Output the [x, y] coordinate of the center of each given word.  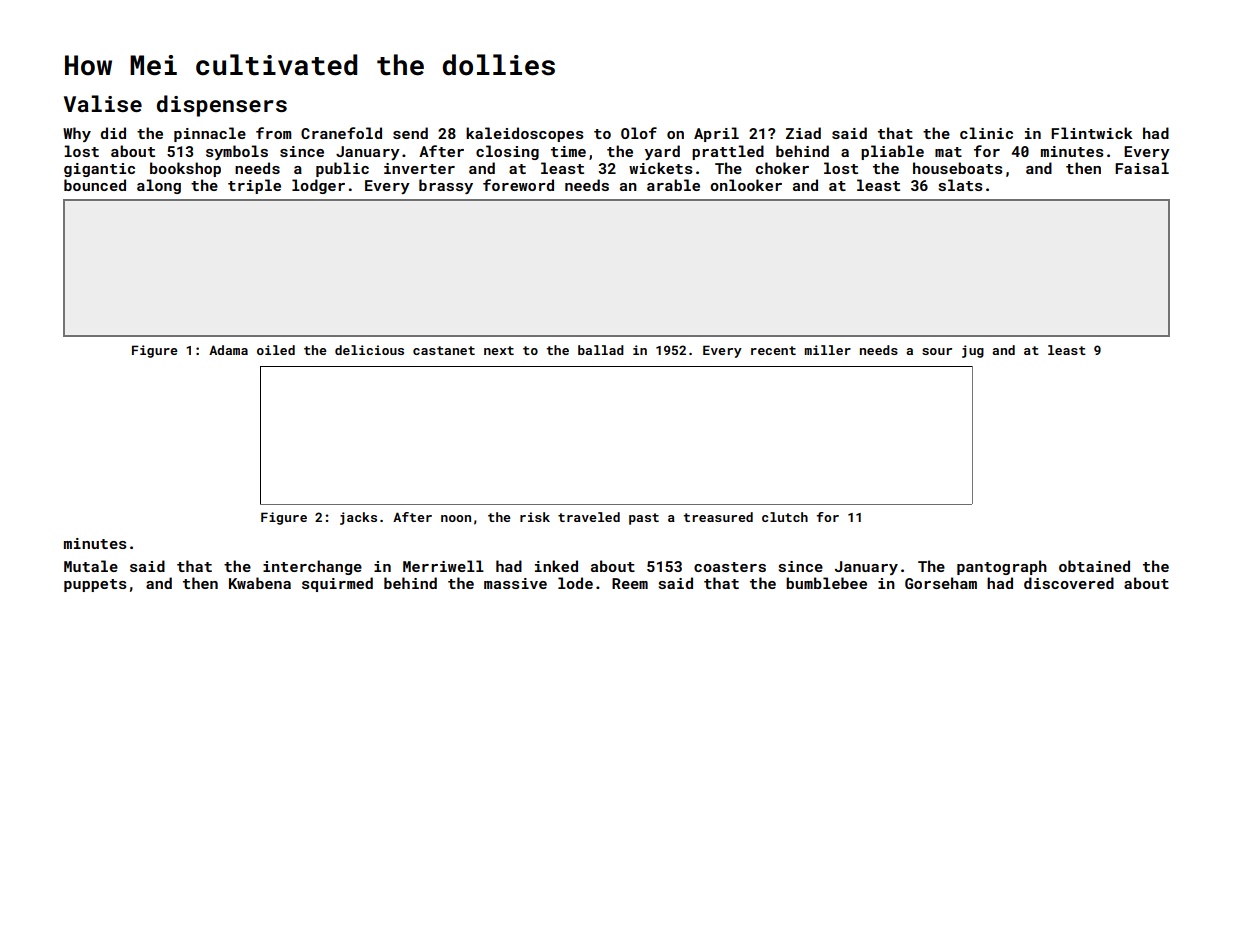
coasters [730, 567]
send [410, 133]
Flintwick [1092, 133]
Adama [228, 350]
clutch [785, 517]
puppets [95, 585]
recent [773, 350]
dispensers [222, 106]
